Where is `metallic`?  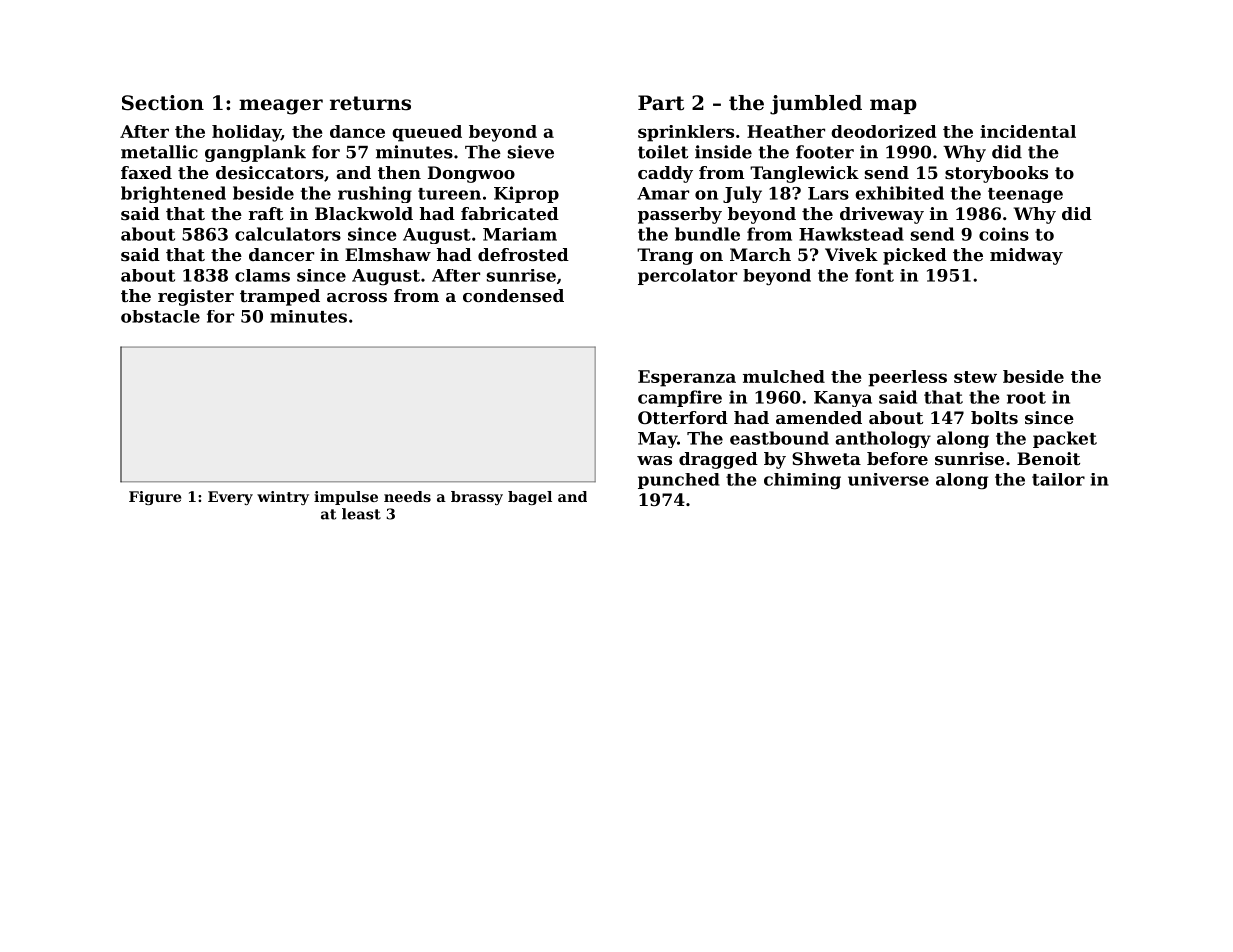
metallic is located at coordinates (159, 152).
